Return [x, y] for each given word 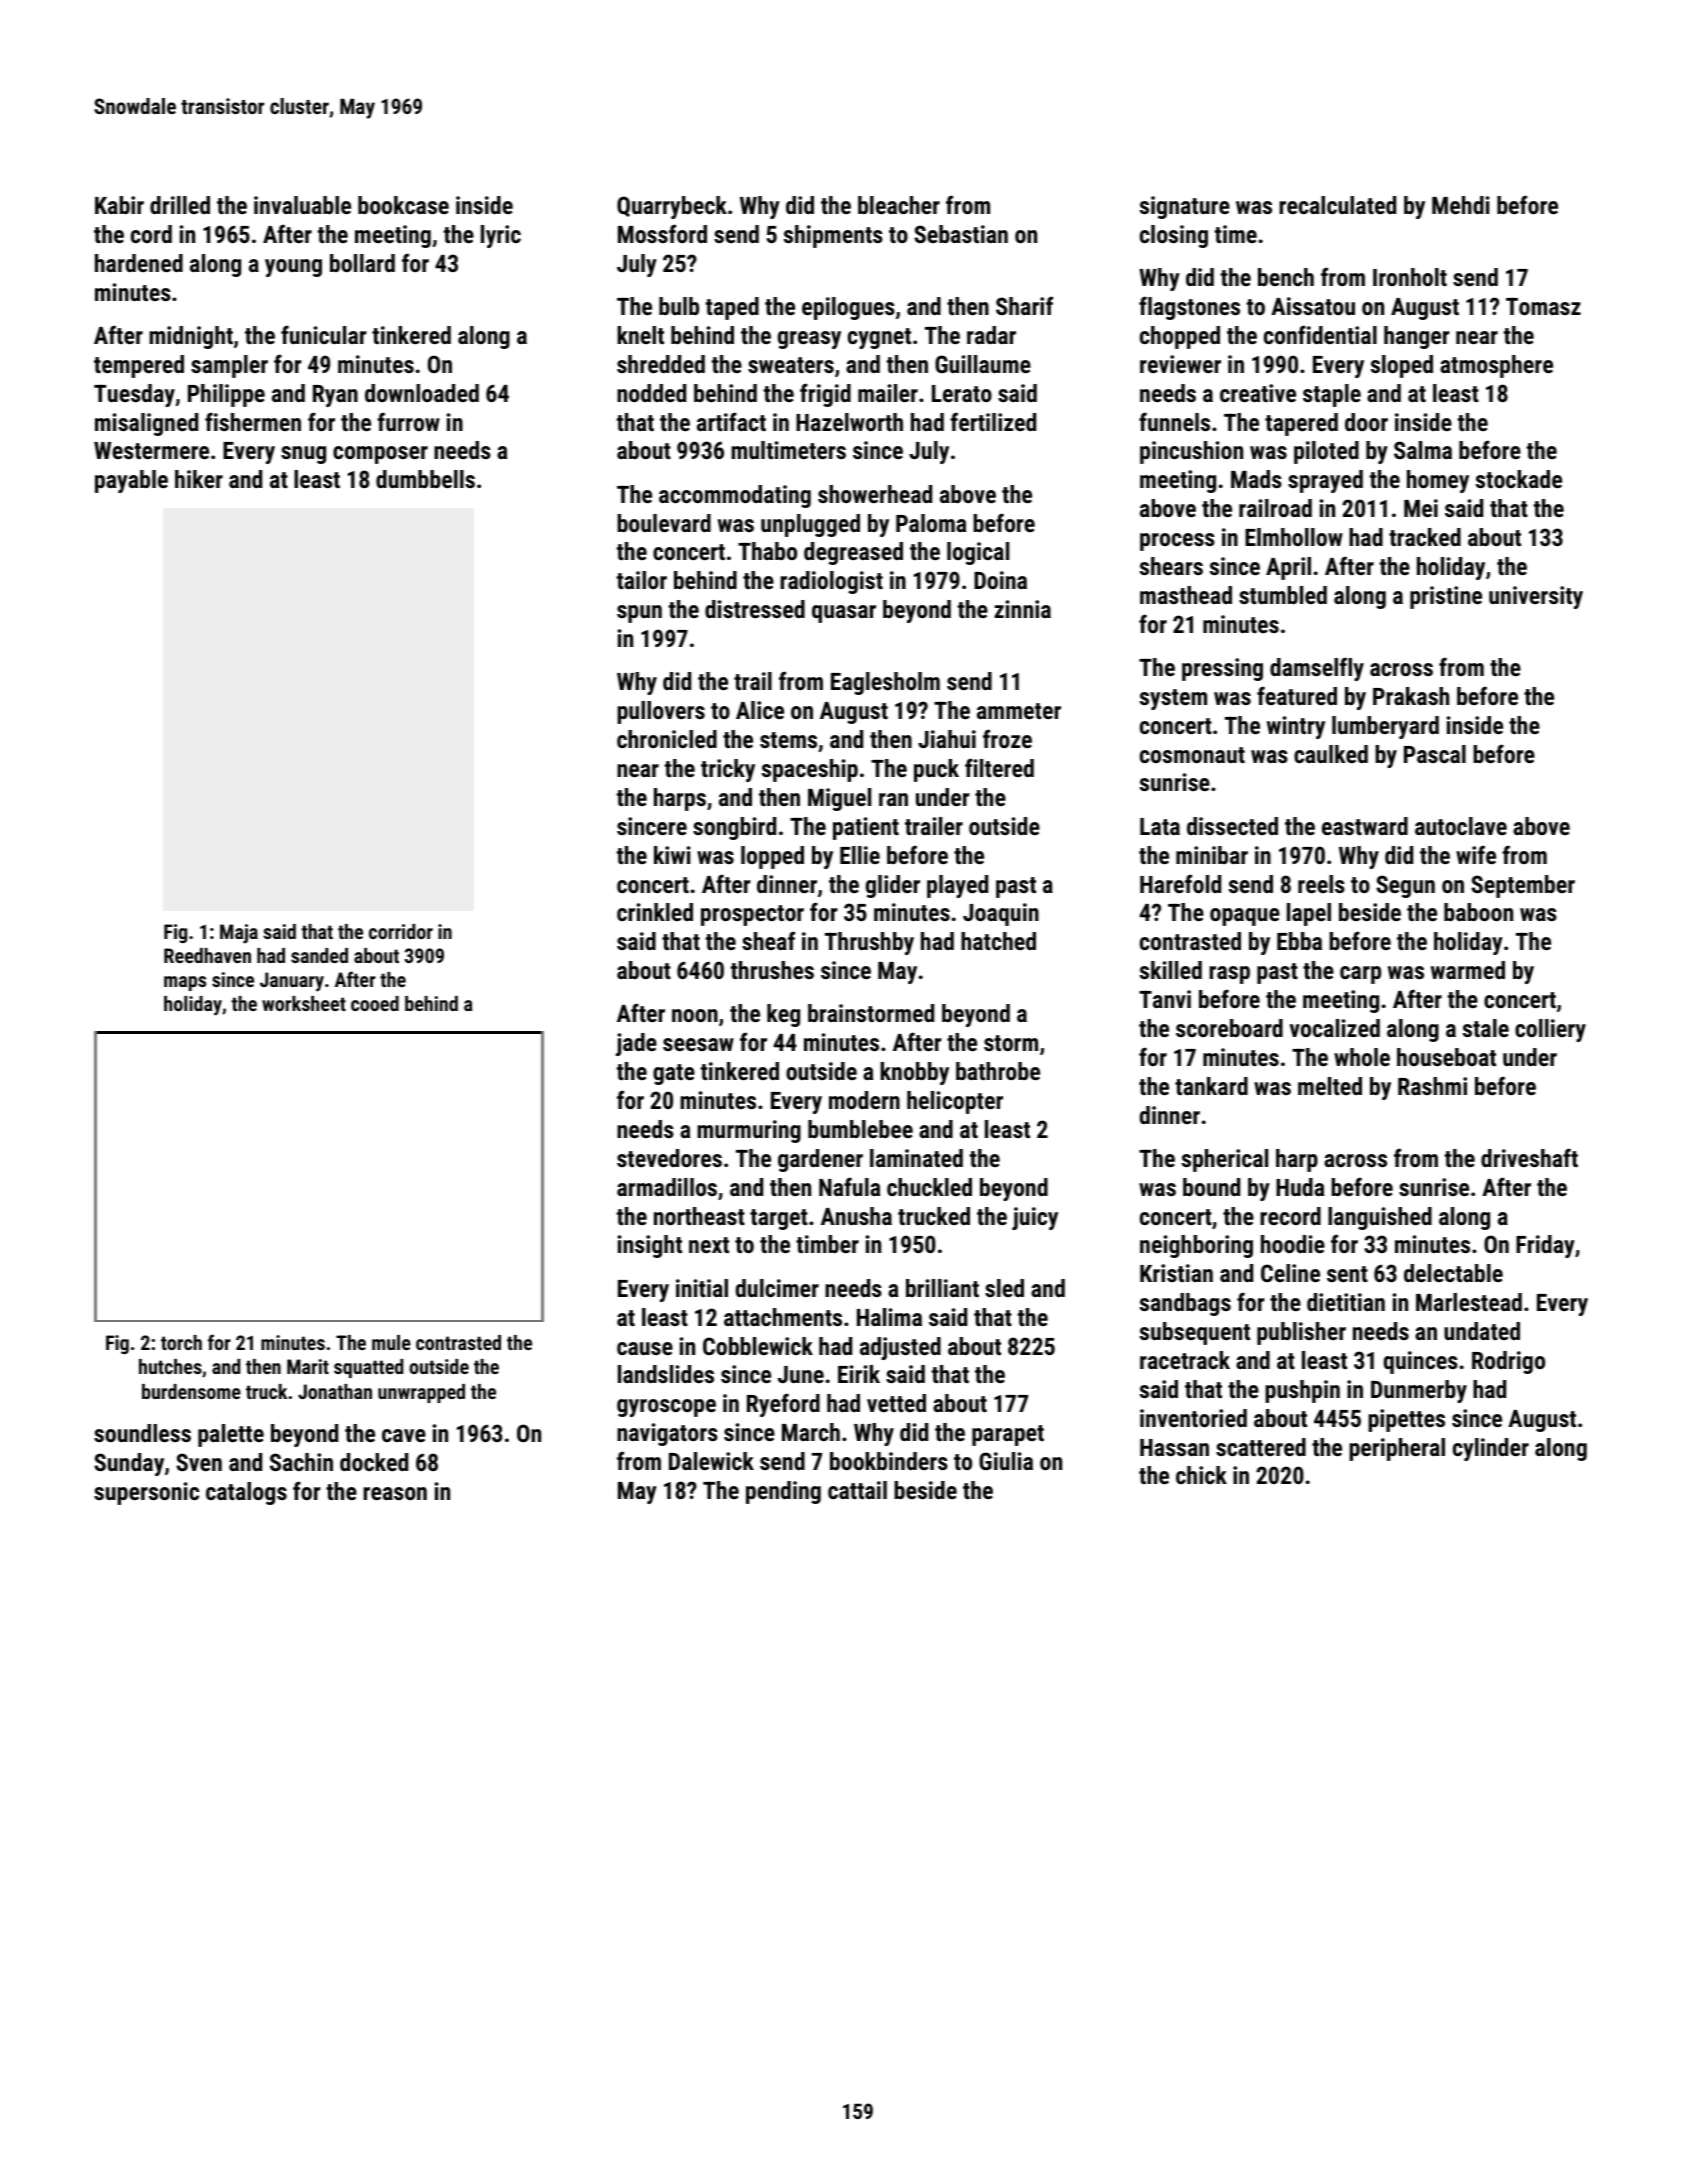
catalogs [246, 1493]
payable [131, 481]
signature [1185, 207]
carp [1360, 975]
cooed [375, 1003]
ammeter [1019, 711]
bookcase [403, 205]
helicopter [955, 1102]
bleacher [899, 205]
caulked [1331, 754]
